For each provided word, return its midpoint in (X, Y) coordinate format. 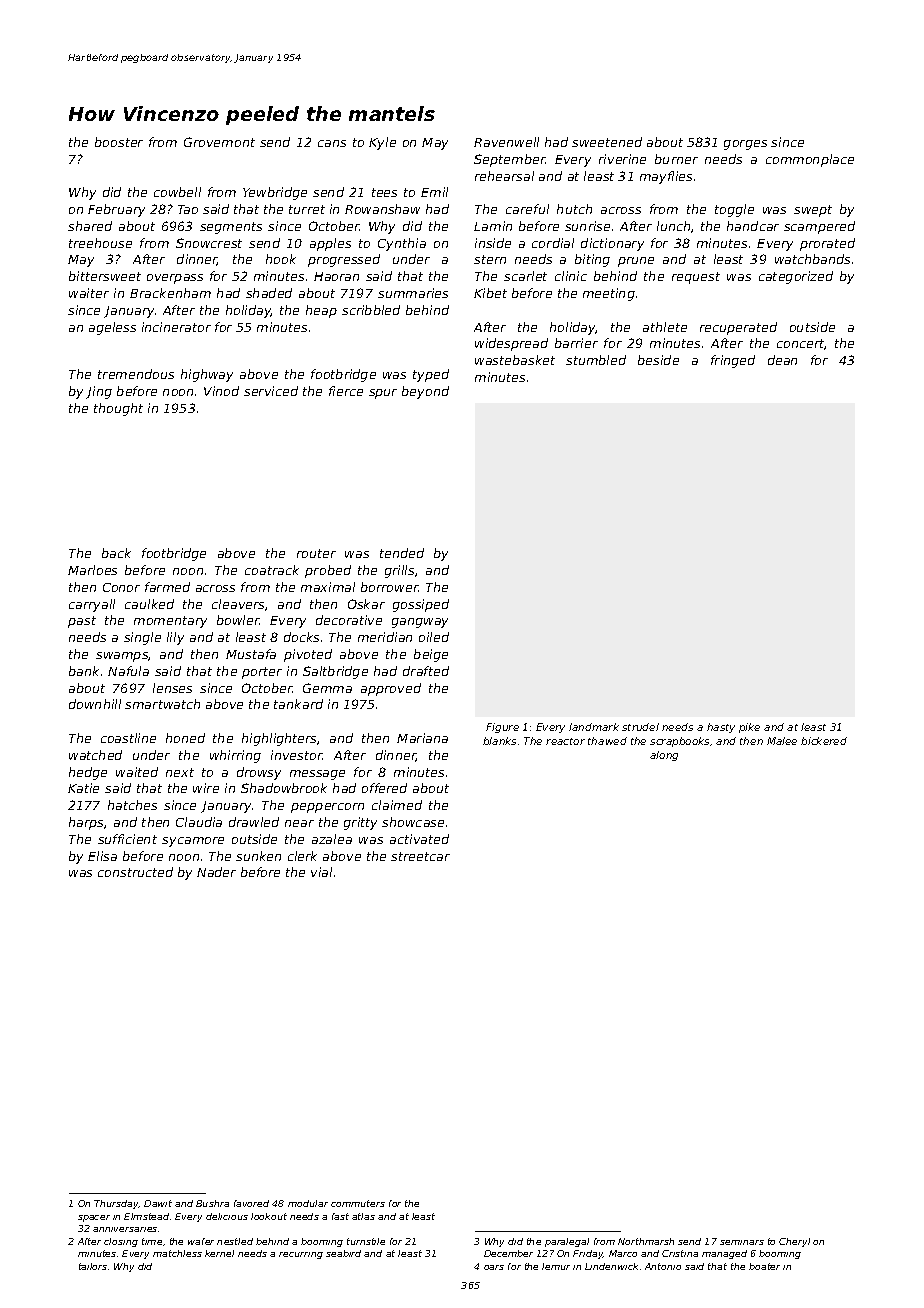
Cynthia (402, 244)
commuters (358, 1203)
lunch (673, 226)
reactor (565, 741)
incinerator (176, 327)
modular (308, 1203)
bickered (824, 741)
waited (137, 772)
